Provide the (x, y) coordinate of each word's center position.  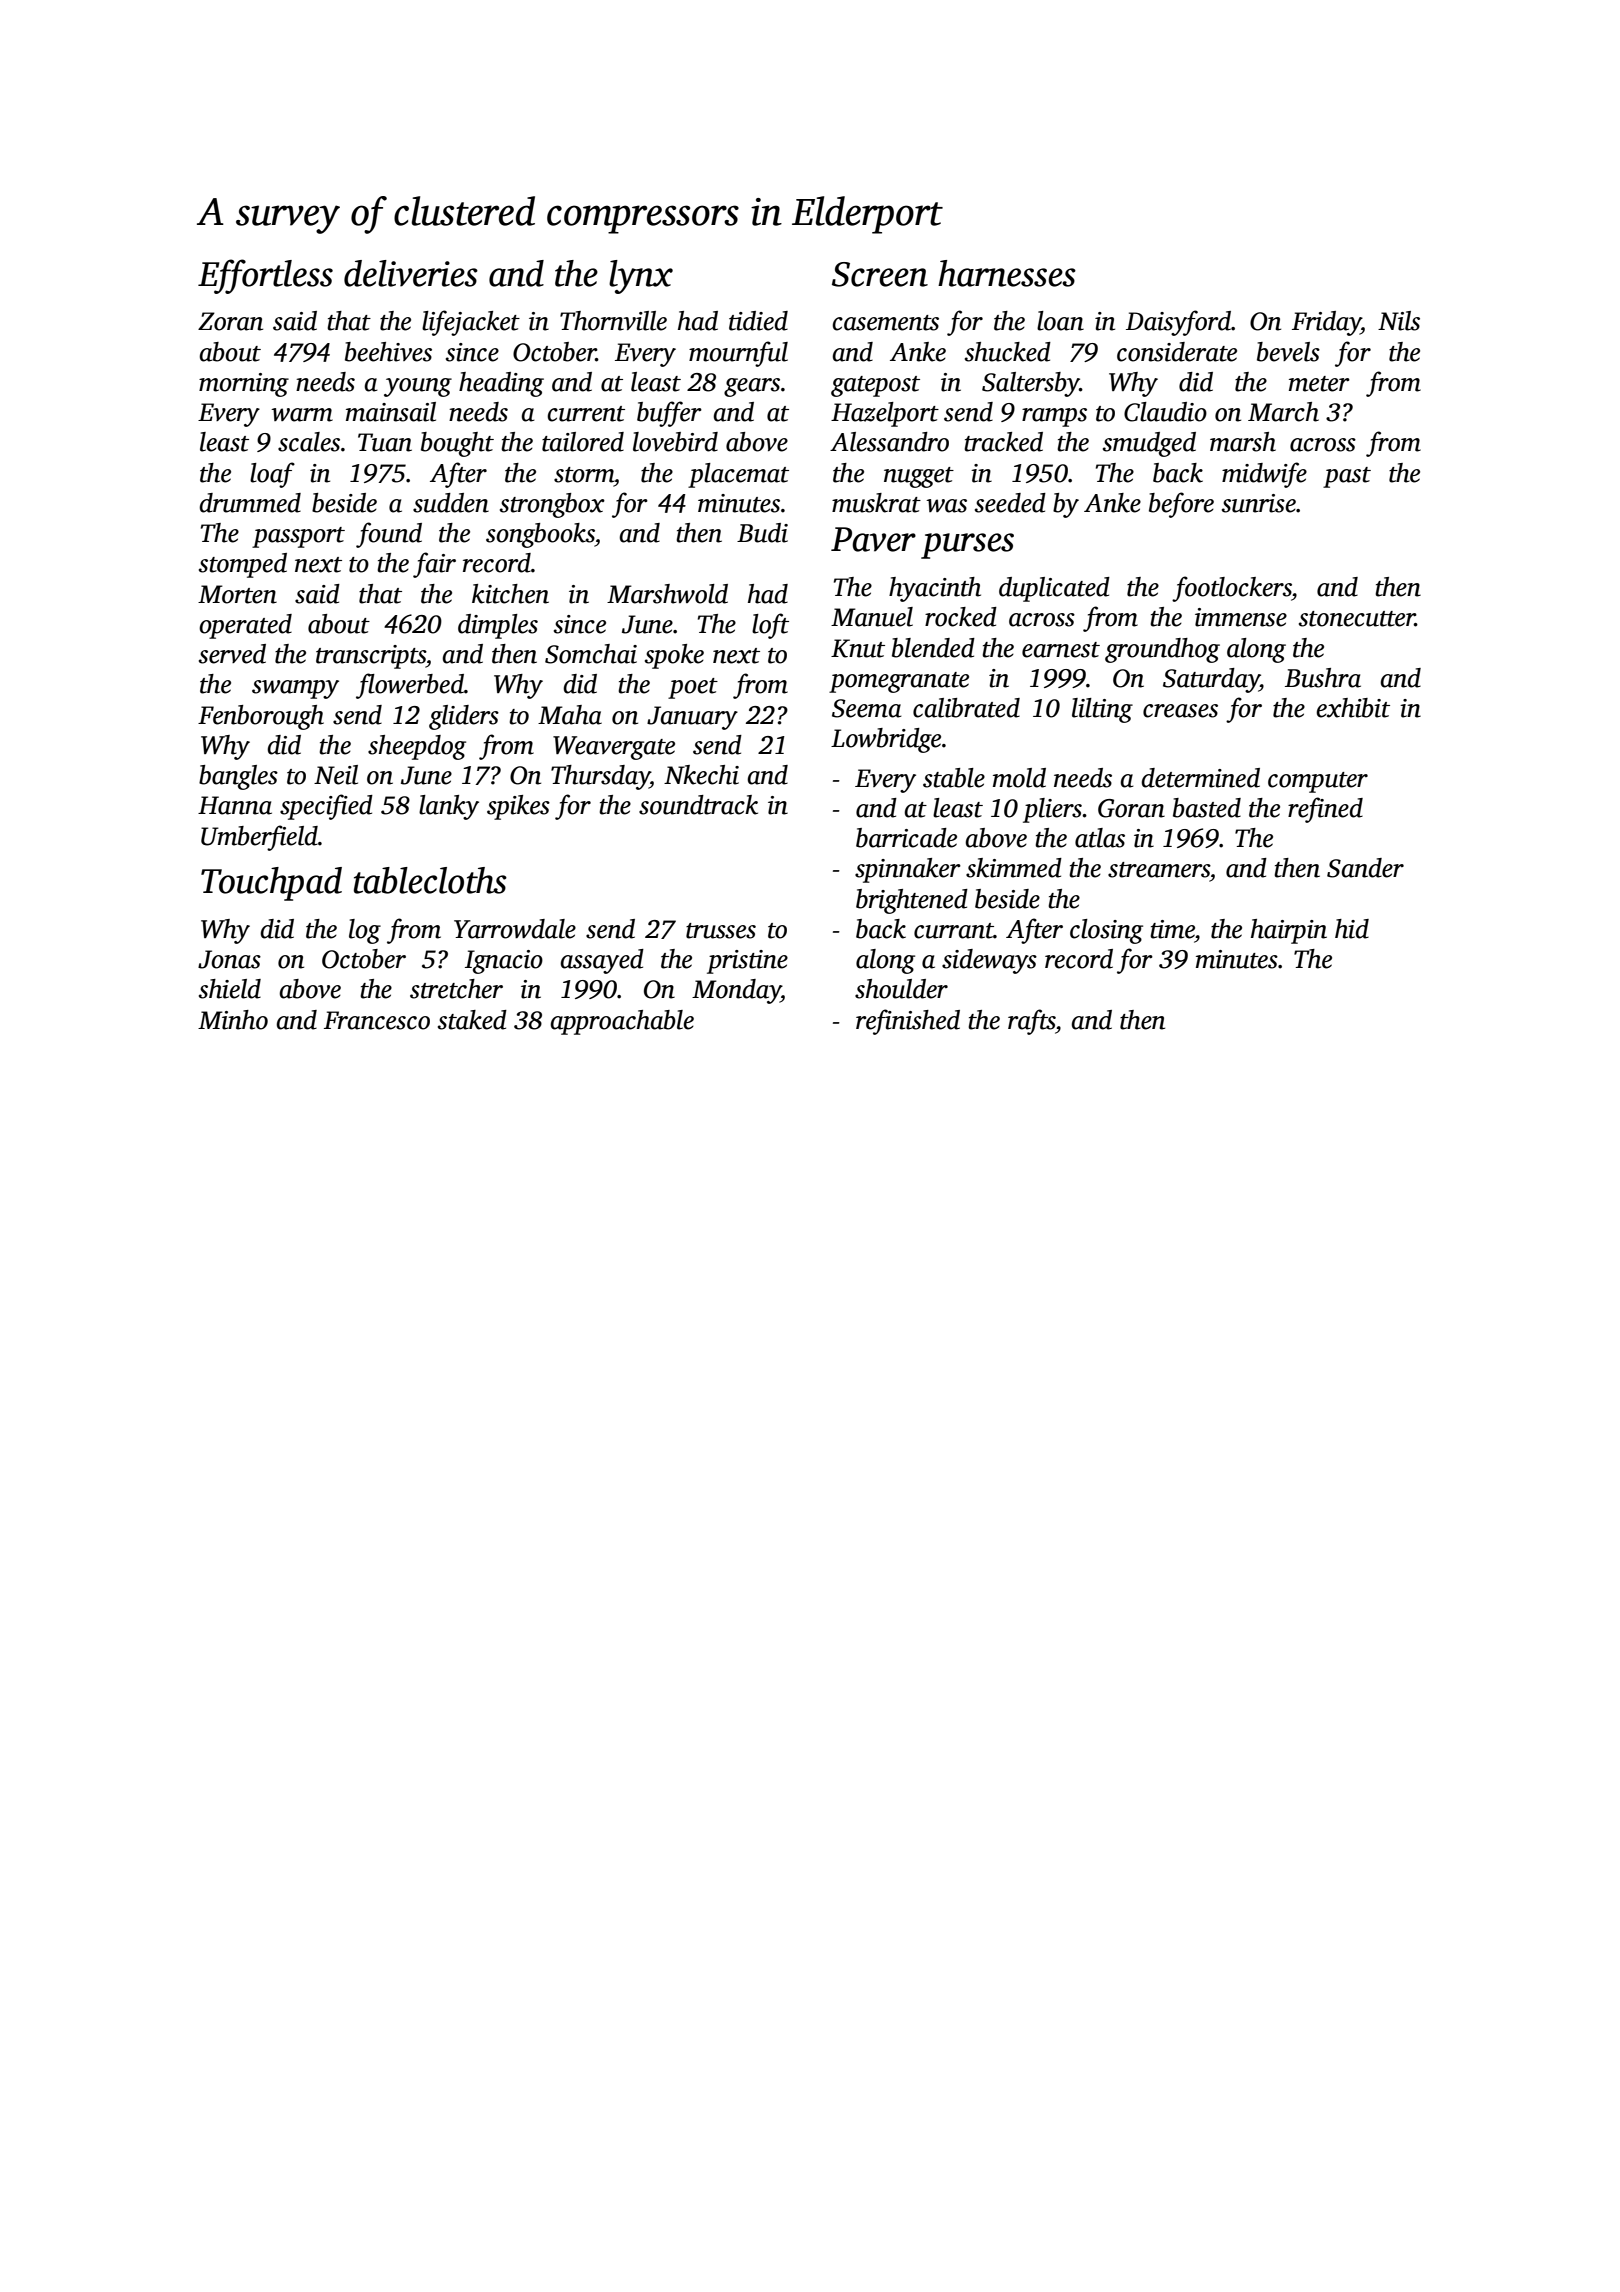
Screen (880, 274)
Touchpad (271, 884)
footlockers (1232, 589)
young (418, 387)
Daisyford (1178, 323)
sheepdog (417, 747)
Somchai (591, 654)
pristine (747, 962)
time (1172, 929)
